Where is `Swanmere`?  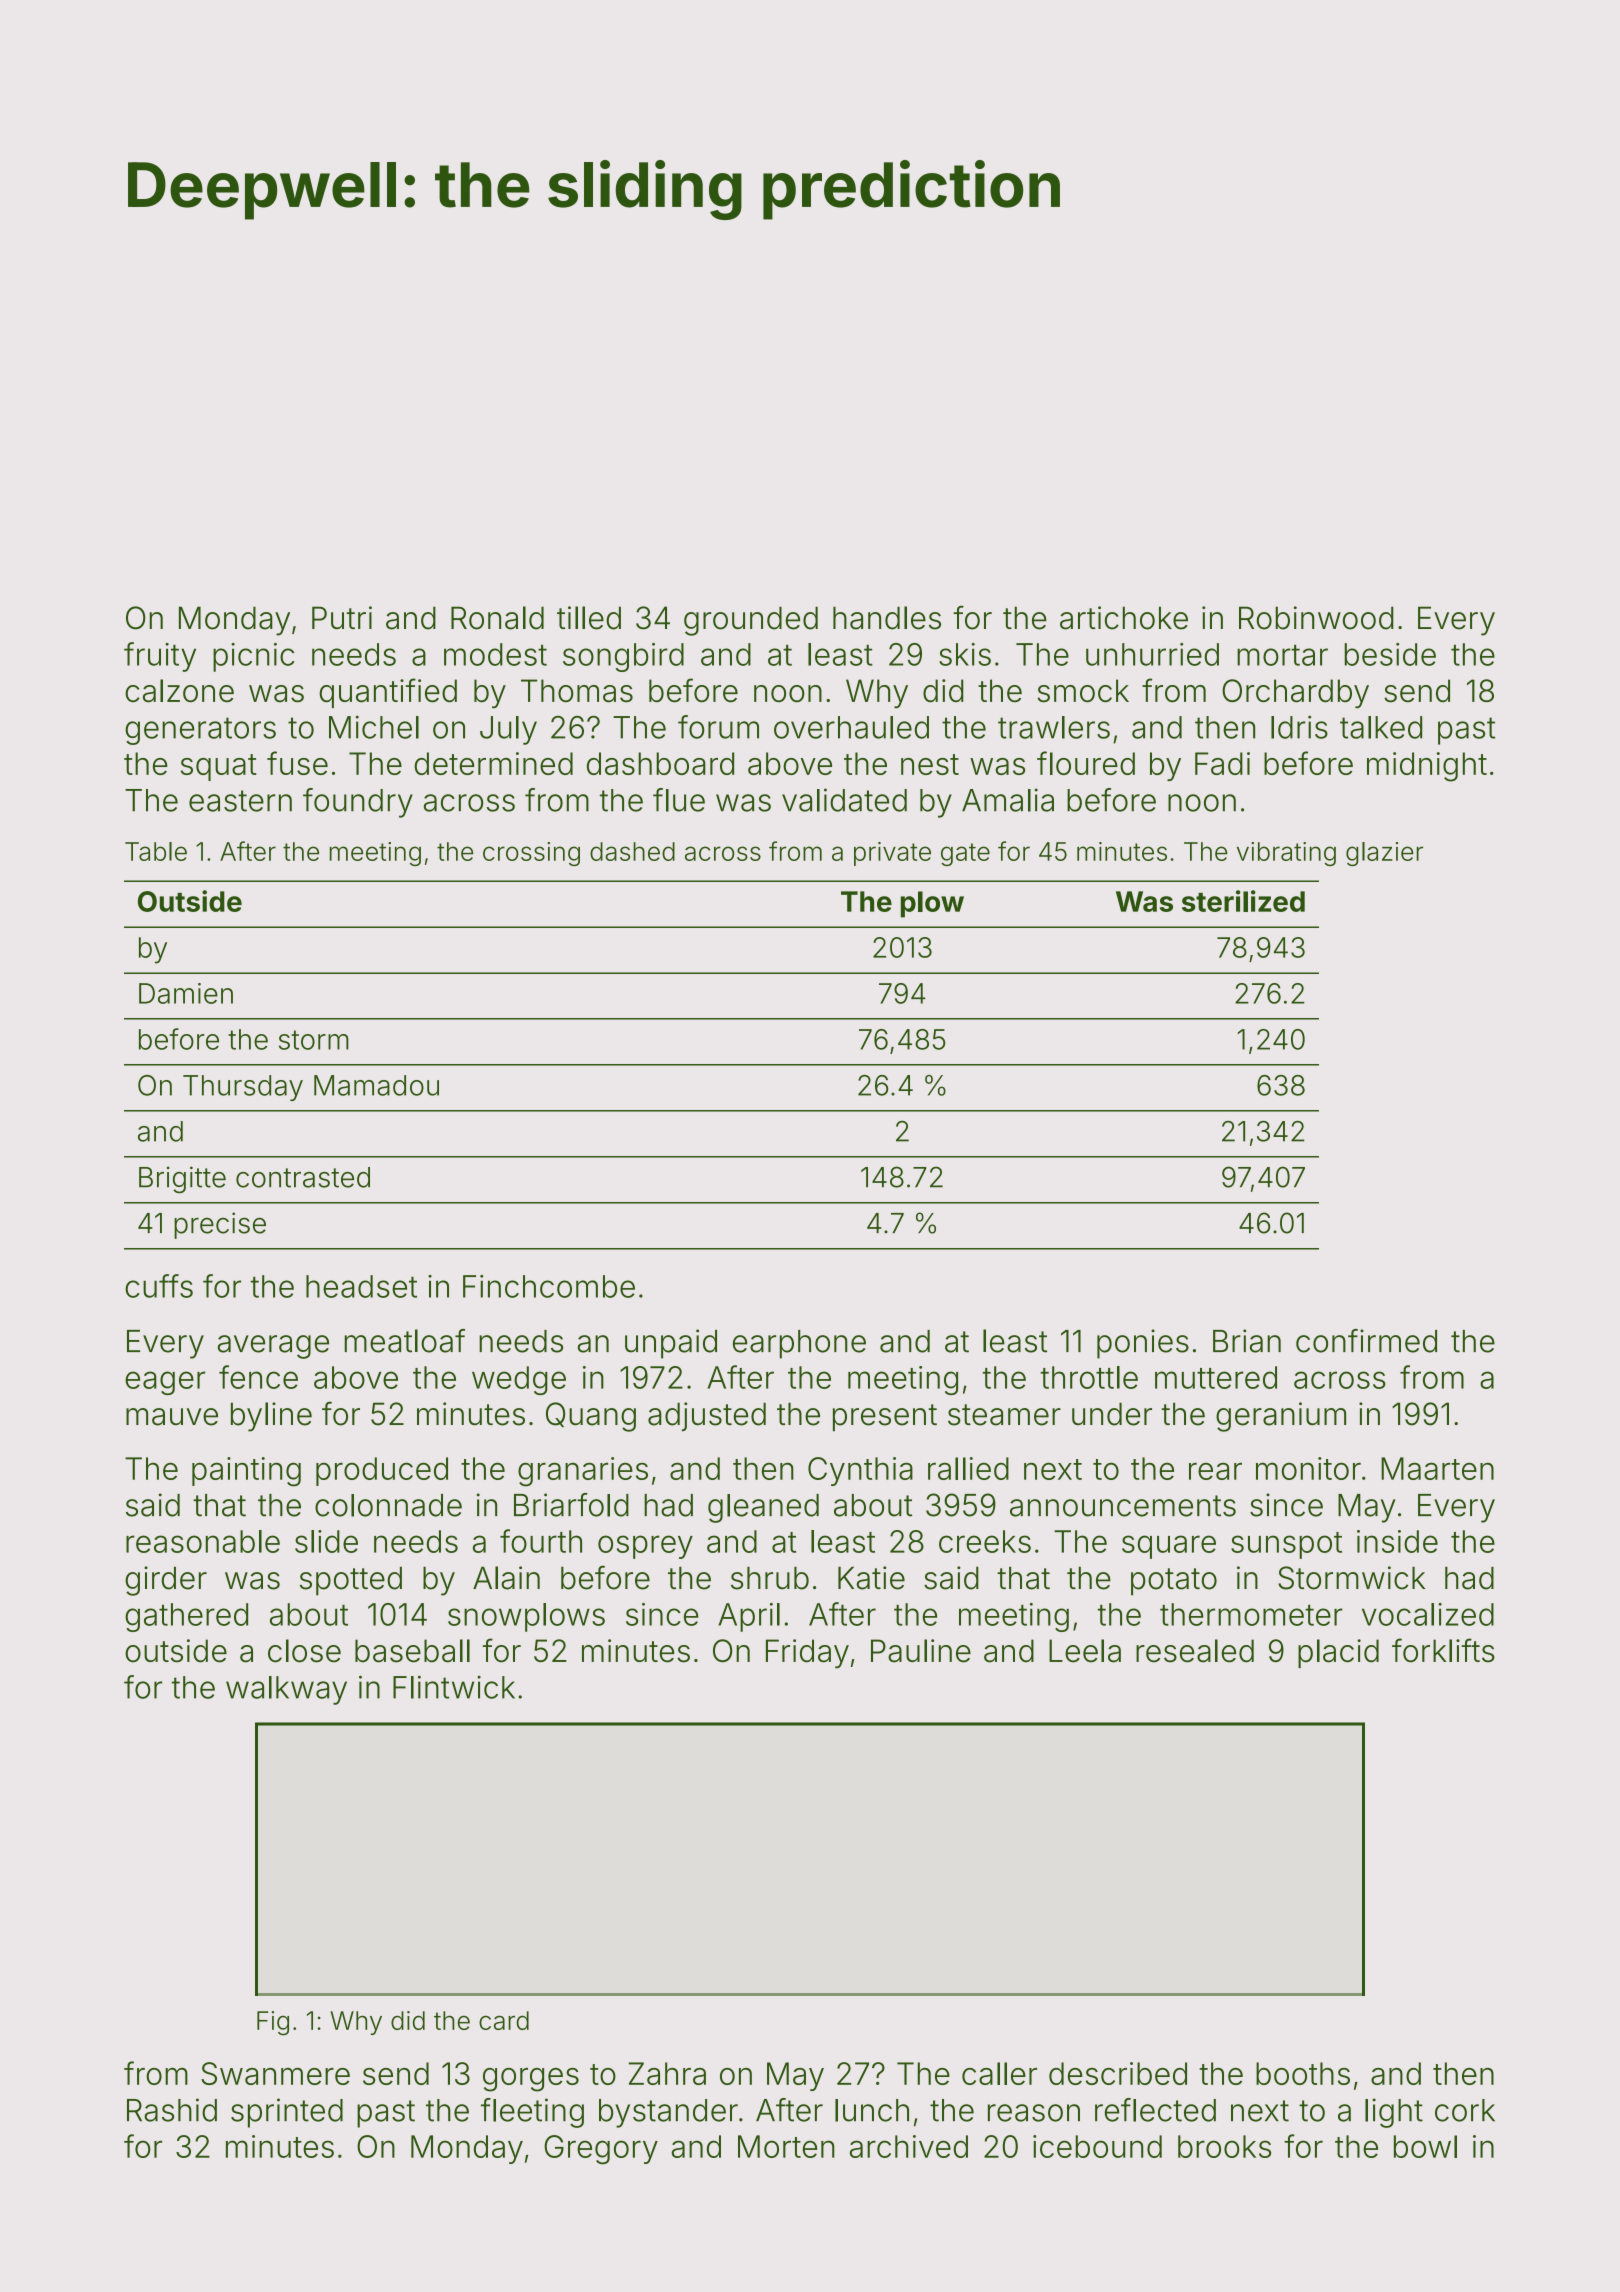 Swanmere is located at coordinates (275, 2073).
